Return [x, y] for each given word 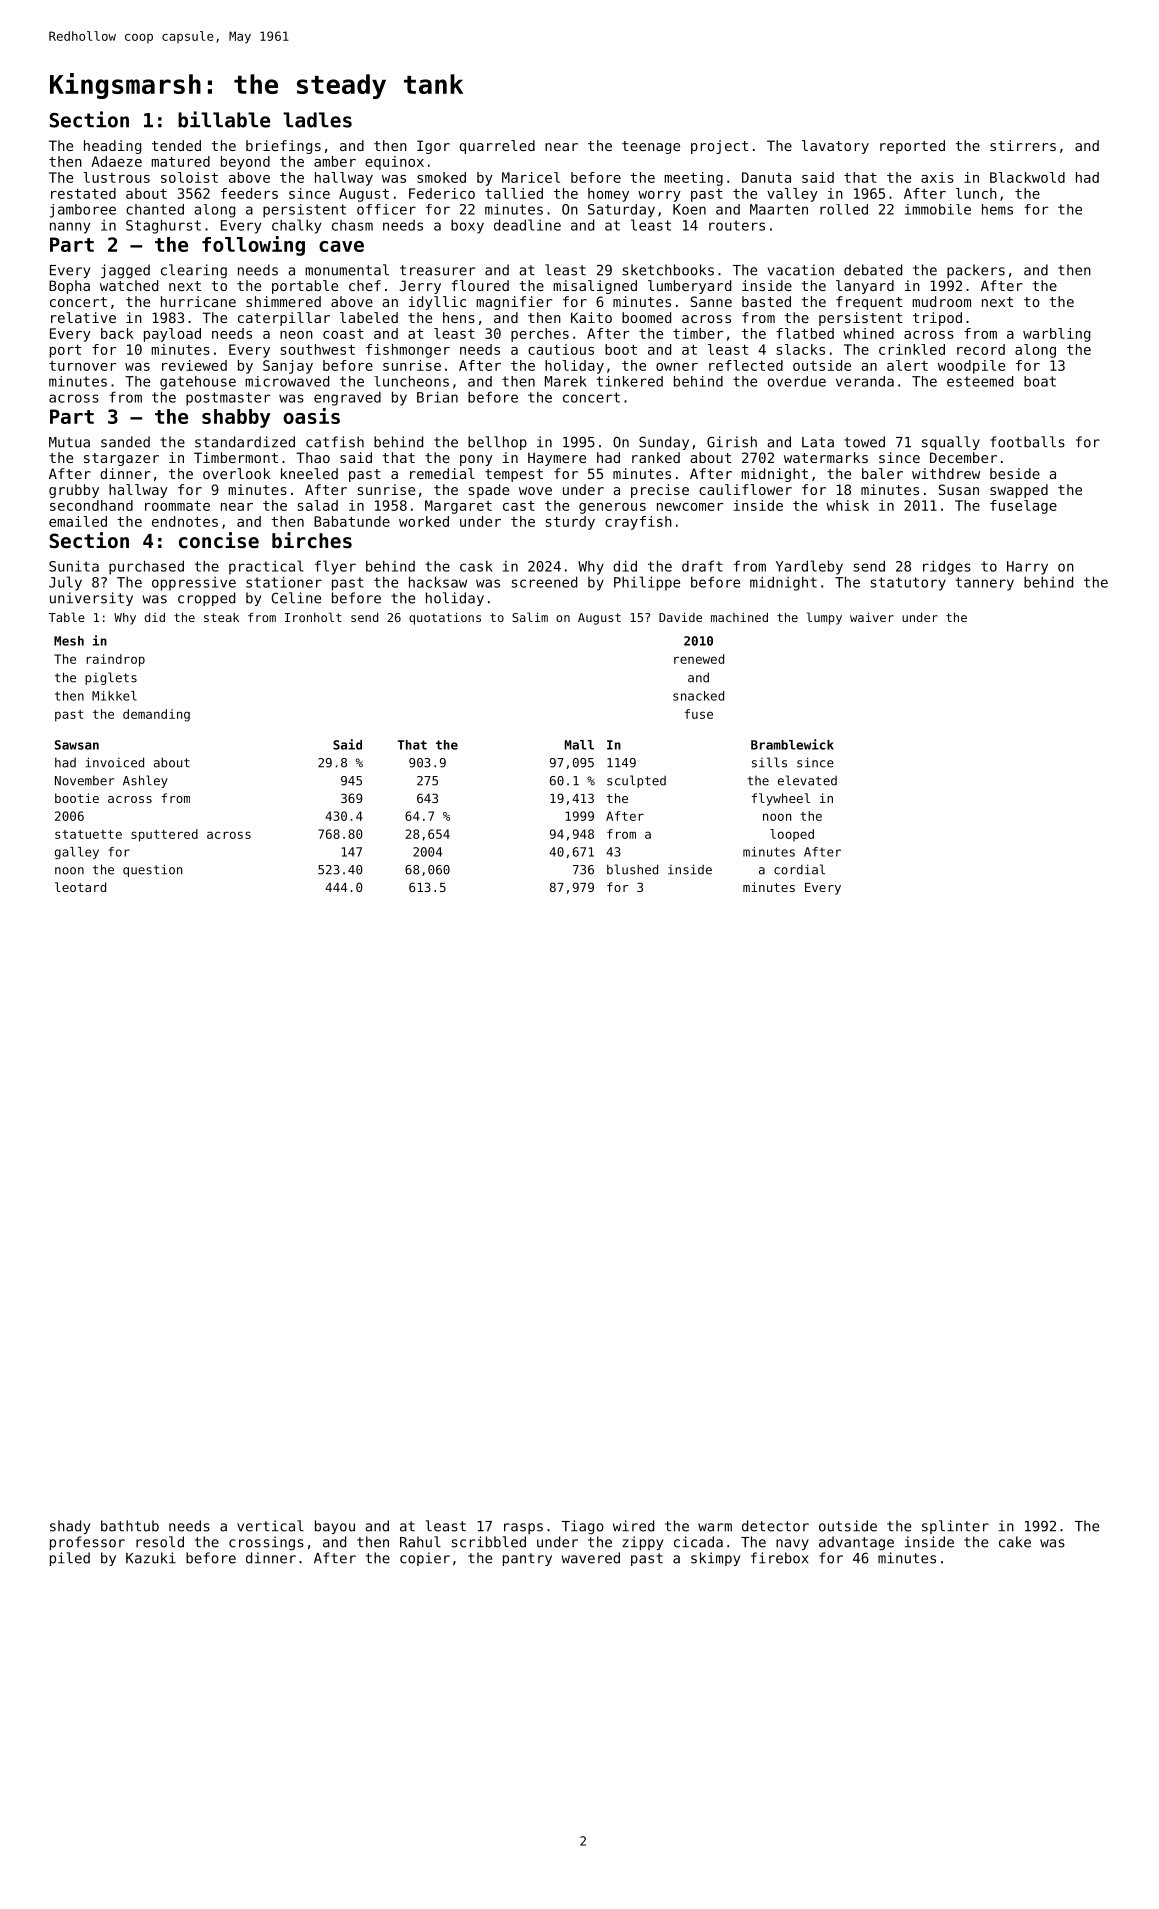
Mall [579, 745]
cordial [799, 869]
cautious [561, 349]
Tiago [583, 1527]
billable [224, 119]
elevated [807, 780]
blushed [632, 869]
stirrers [1023, 145]
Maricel [531, 177]
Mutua [69, 442]
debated [873, 270]
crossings [266, 1543]
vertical [270, 1526]
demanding [156, 715]
